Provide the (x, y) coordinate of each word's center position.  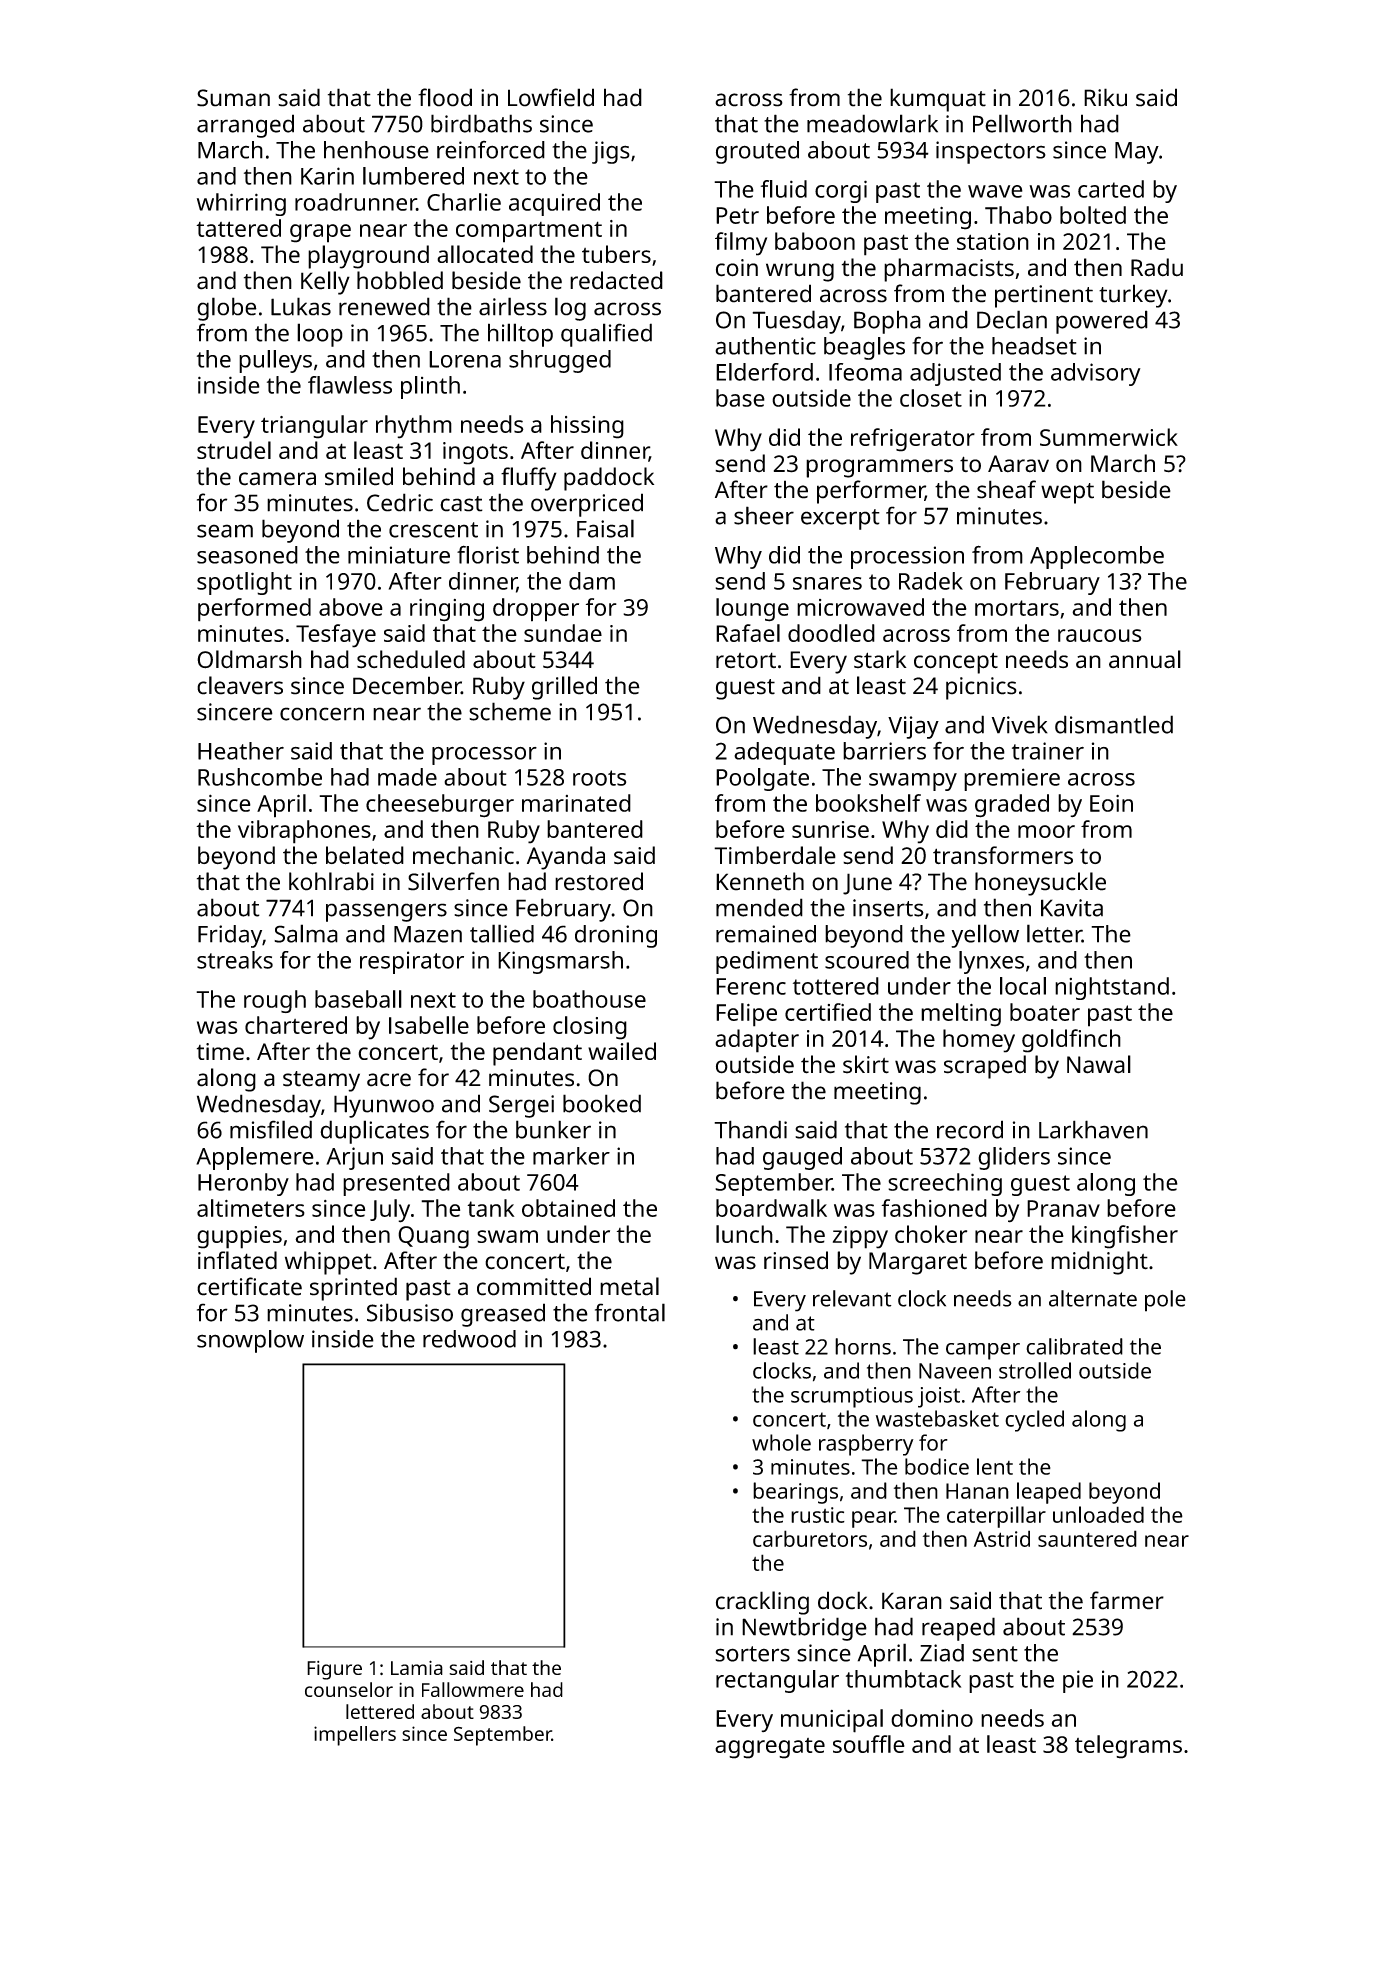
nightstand (1112, 988)
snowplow (250, 1341)
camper (983, 1351)
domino (932, 1718)
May (1137, 153)
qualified (606, 335)
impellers (355, 1736)
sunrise (830, 829)
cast (461, 504)
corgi (841, 191)
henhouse (376, 150)
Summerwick (1109, 437)
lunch (744, 1234)
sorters (752, 1654)
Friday (230, 936)
